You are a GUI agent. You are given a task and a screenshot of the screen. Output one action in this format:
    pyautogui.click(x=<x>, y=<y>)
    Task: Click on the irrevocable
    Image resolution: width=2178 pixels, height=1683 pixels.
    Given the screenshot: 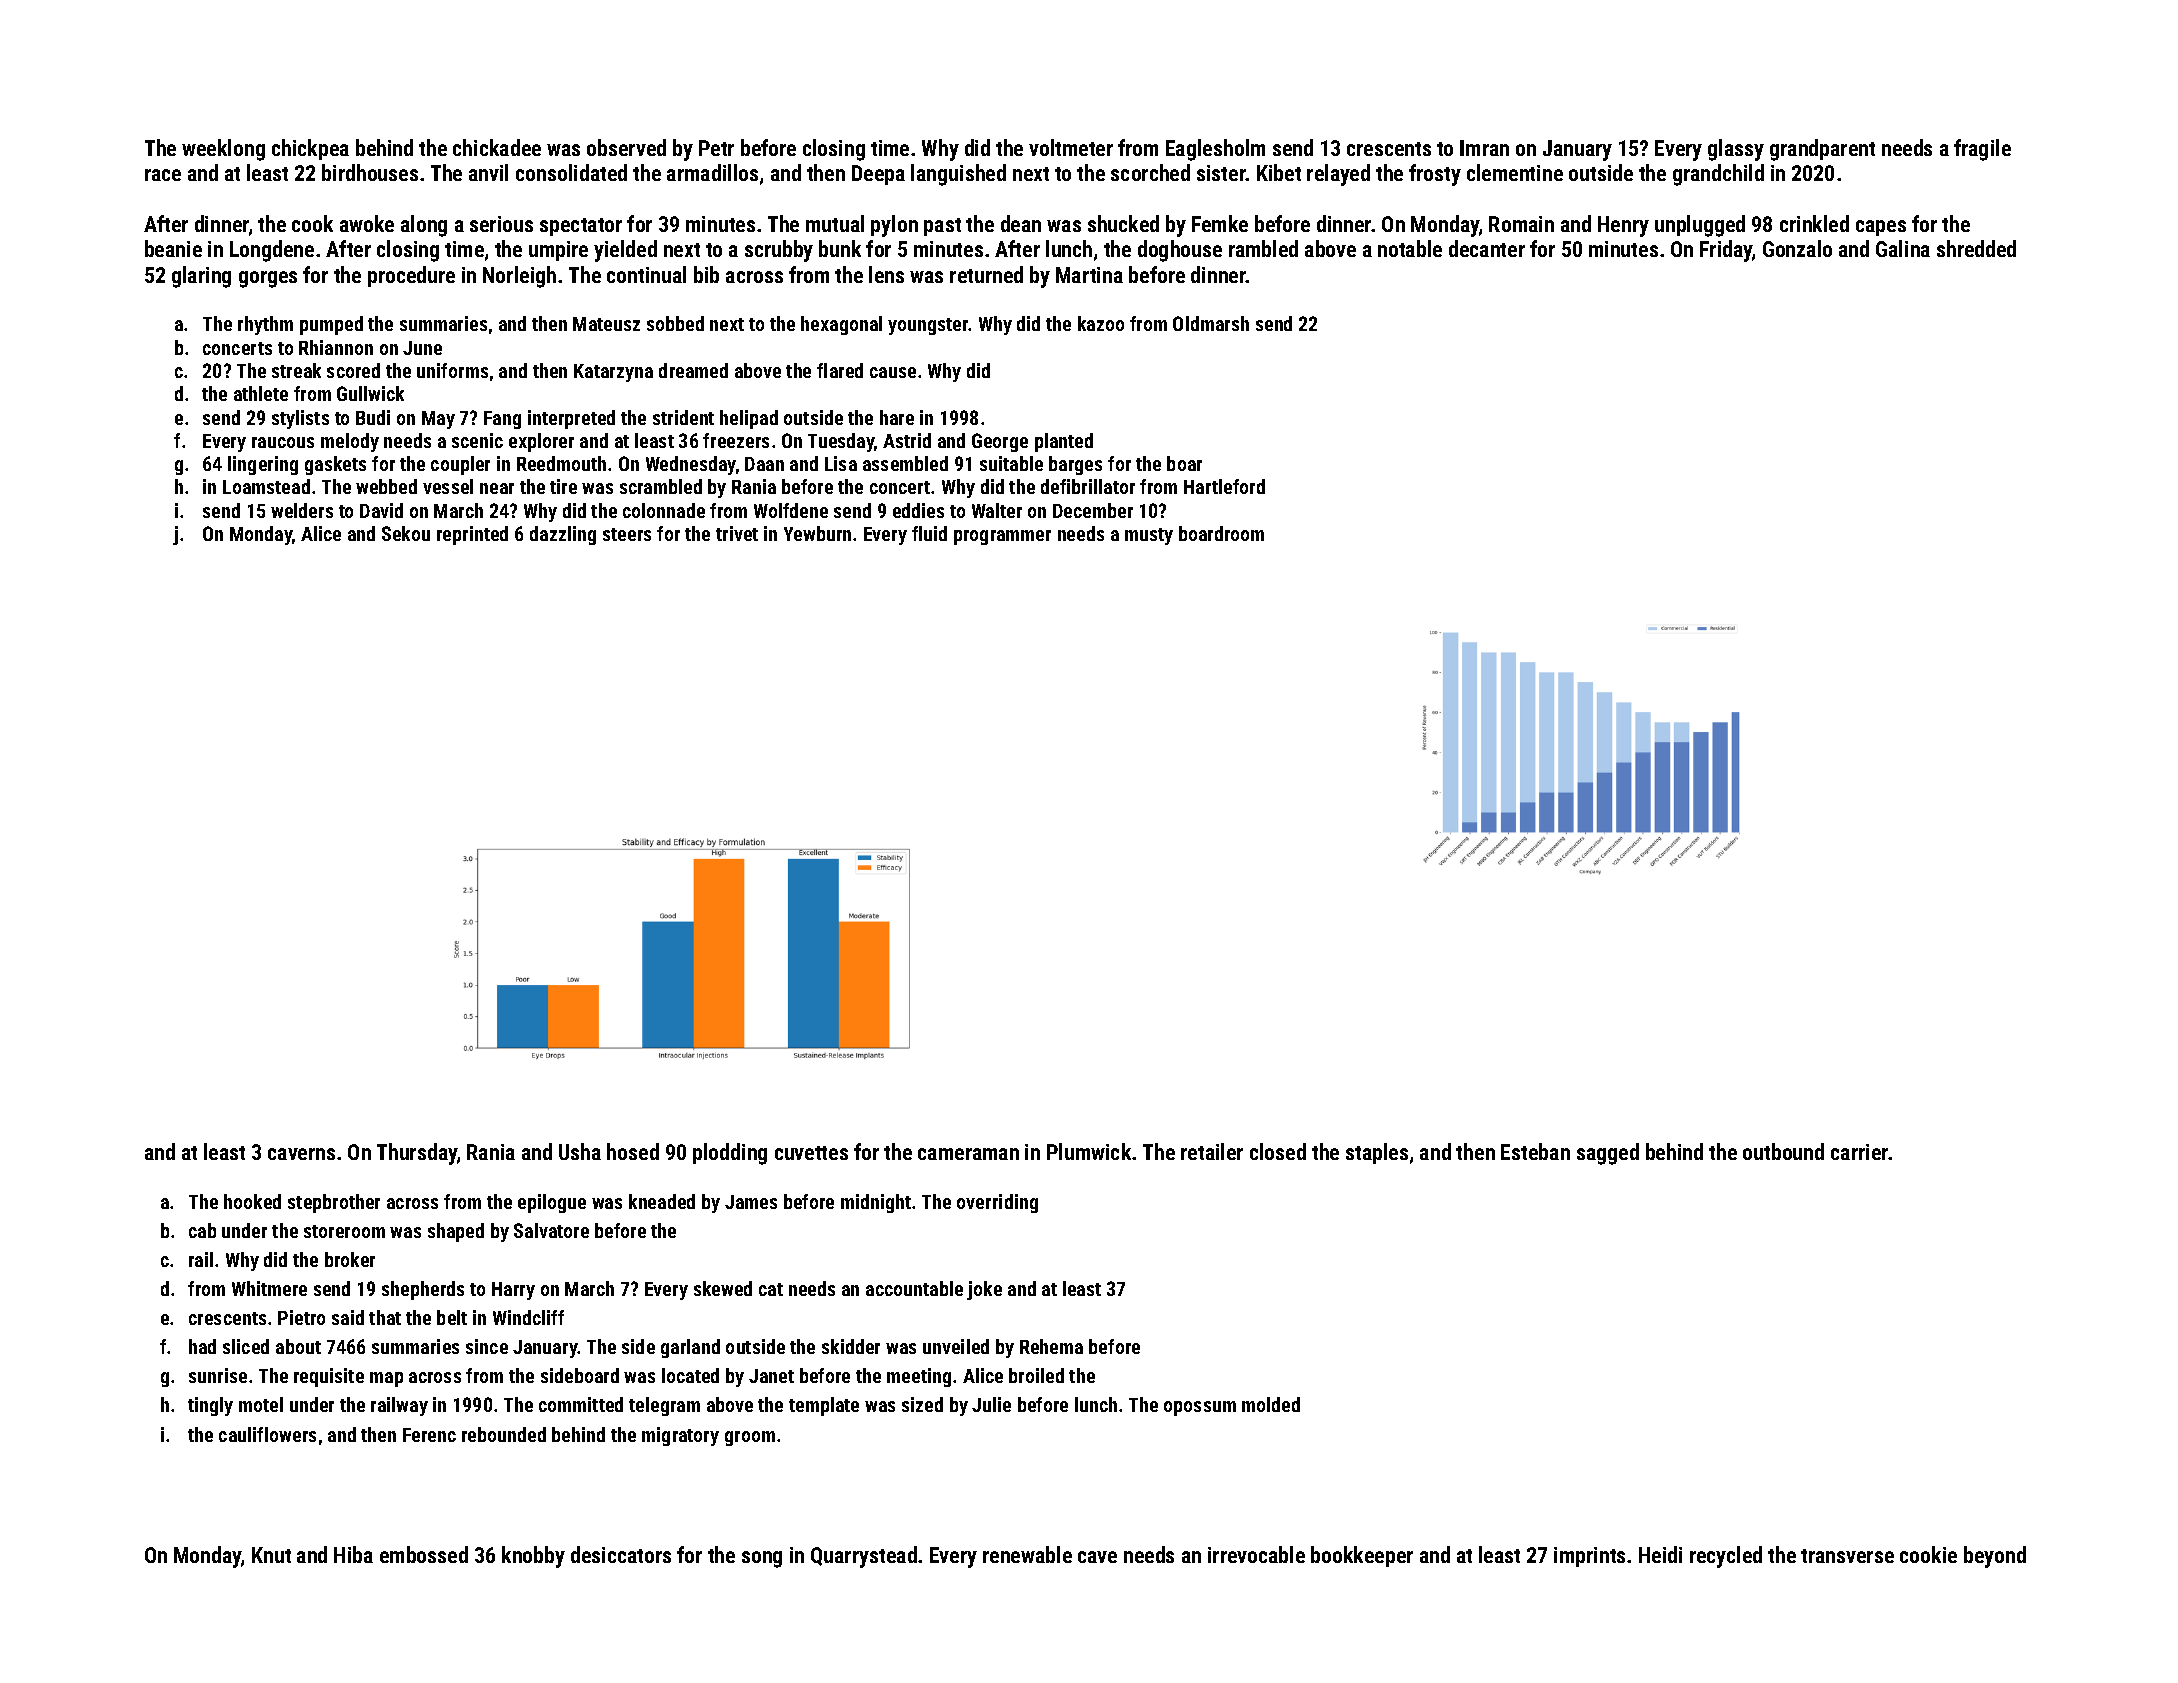 What is the action you would take?
    pyautogui.click(x=1256, y=1554)
